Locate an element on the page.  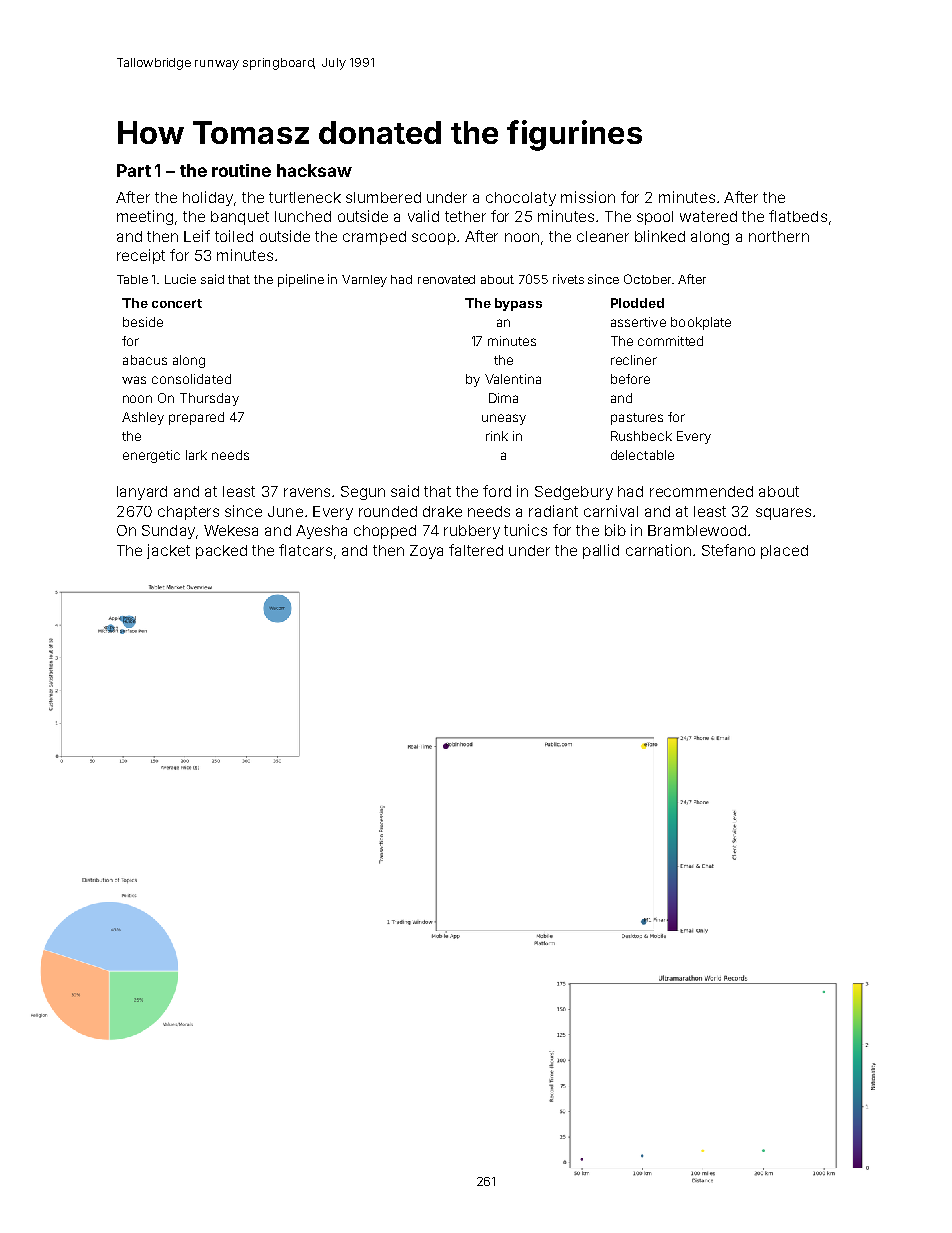
valid is located at coordinates (423, 216).
